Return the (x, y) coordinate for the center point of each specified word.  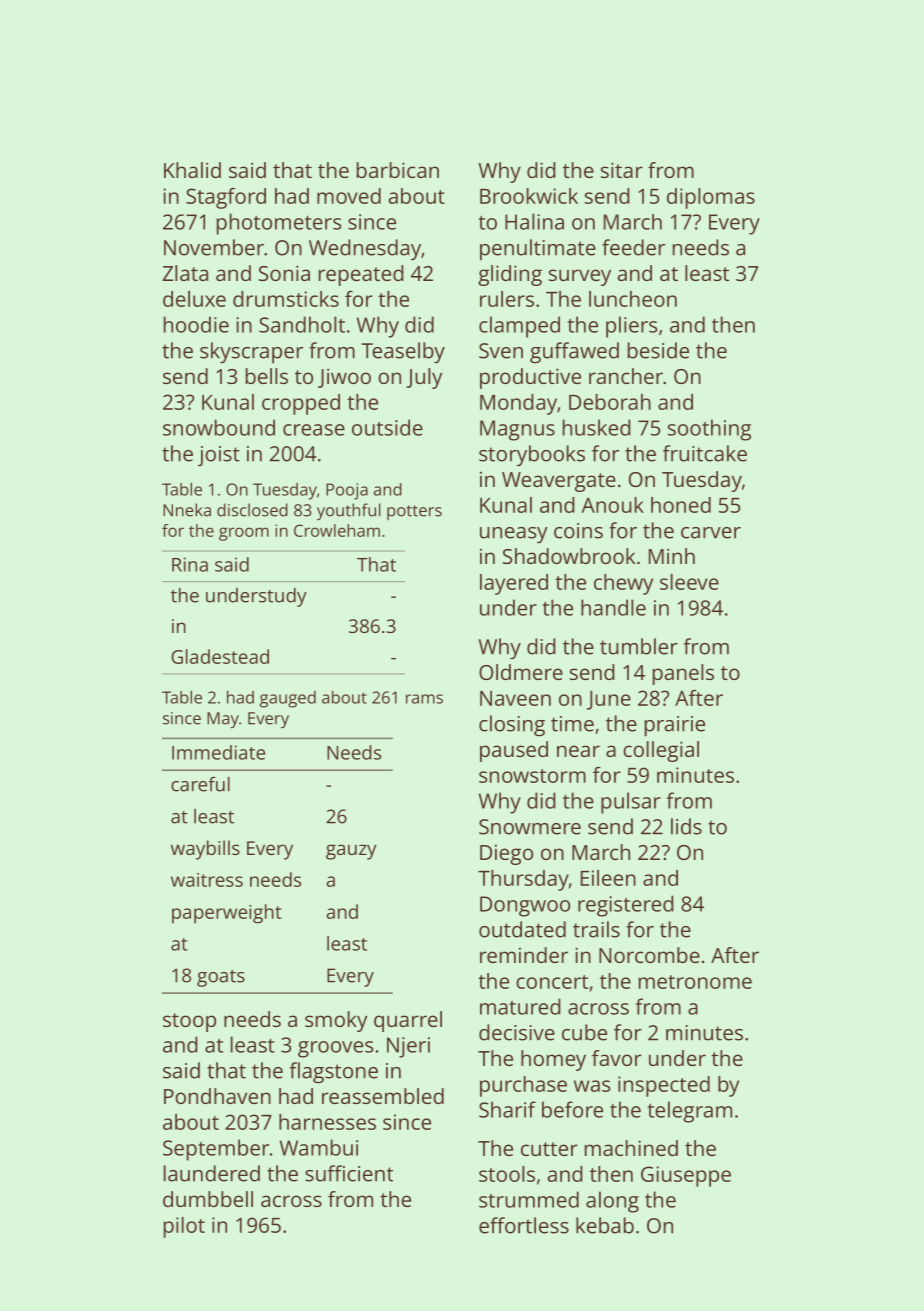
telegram (689, 1112)
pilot (184, 1227)
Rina (190, 564)
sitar (622, 170)
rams (424, 699)
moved (349, 196)
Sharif (507, 1109)
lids (686, 826)
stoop (189, 1022)
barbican (398, 170)
